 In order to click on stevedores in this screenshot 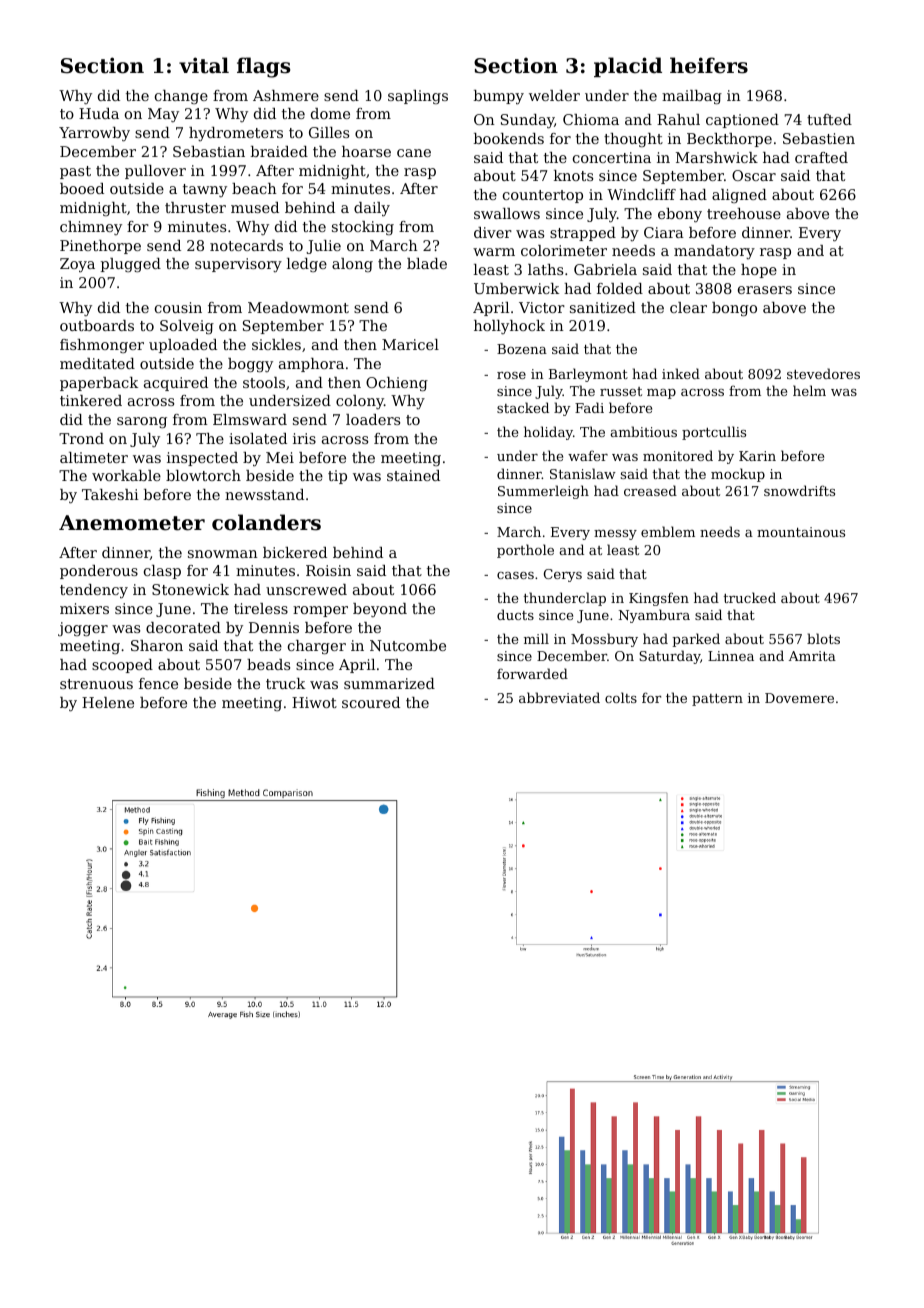, I will do `click(823, 373)`.
